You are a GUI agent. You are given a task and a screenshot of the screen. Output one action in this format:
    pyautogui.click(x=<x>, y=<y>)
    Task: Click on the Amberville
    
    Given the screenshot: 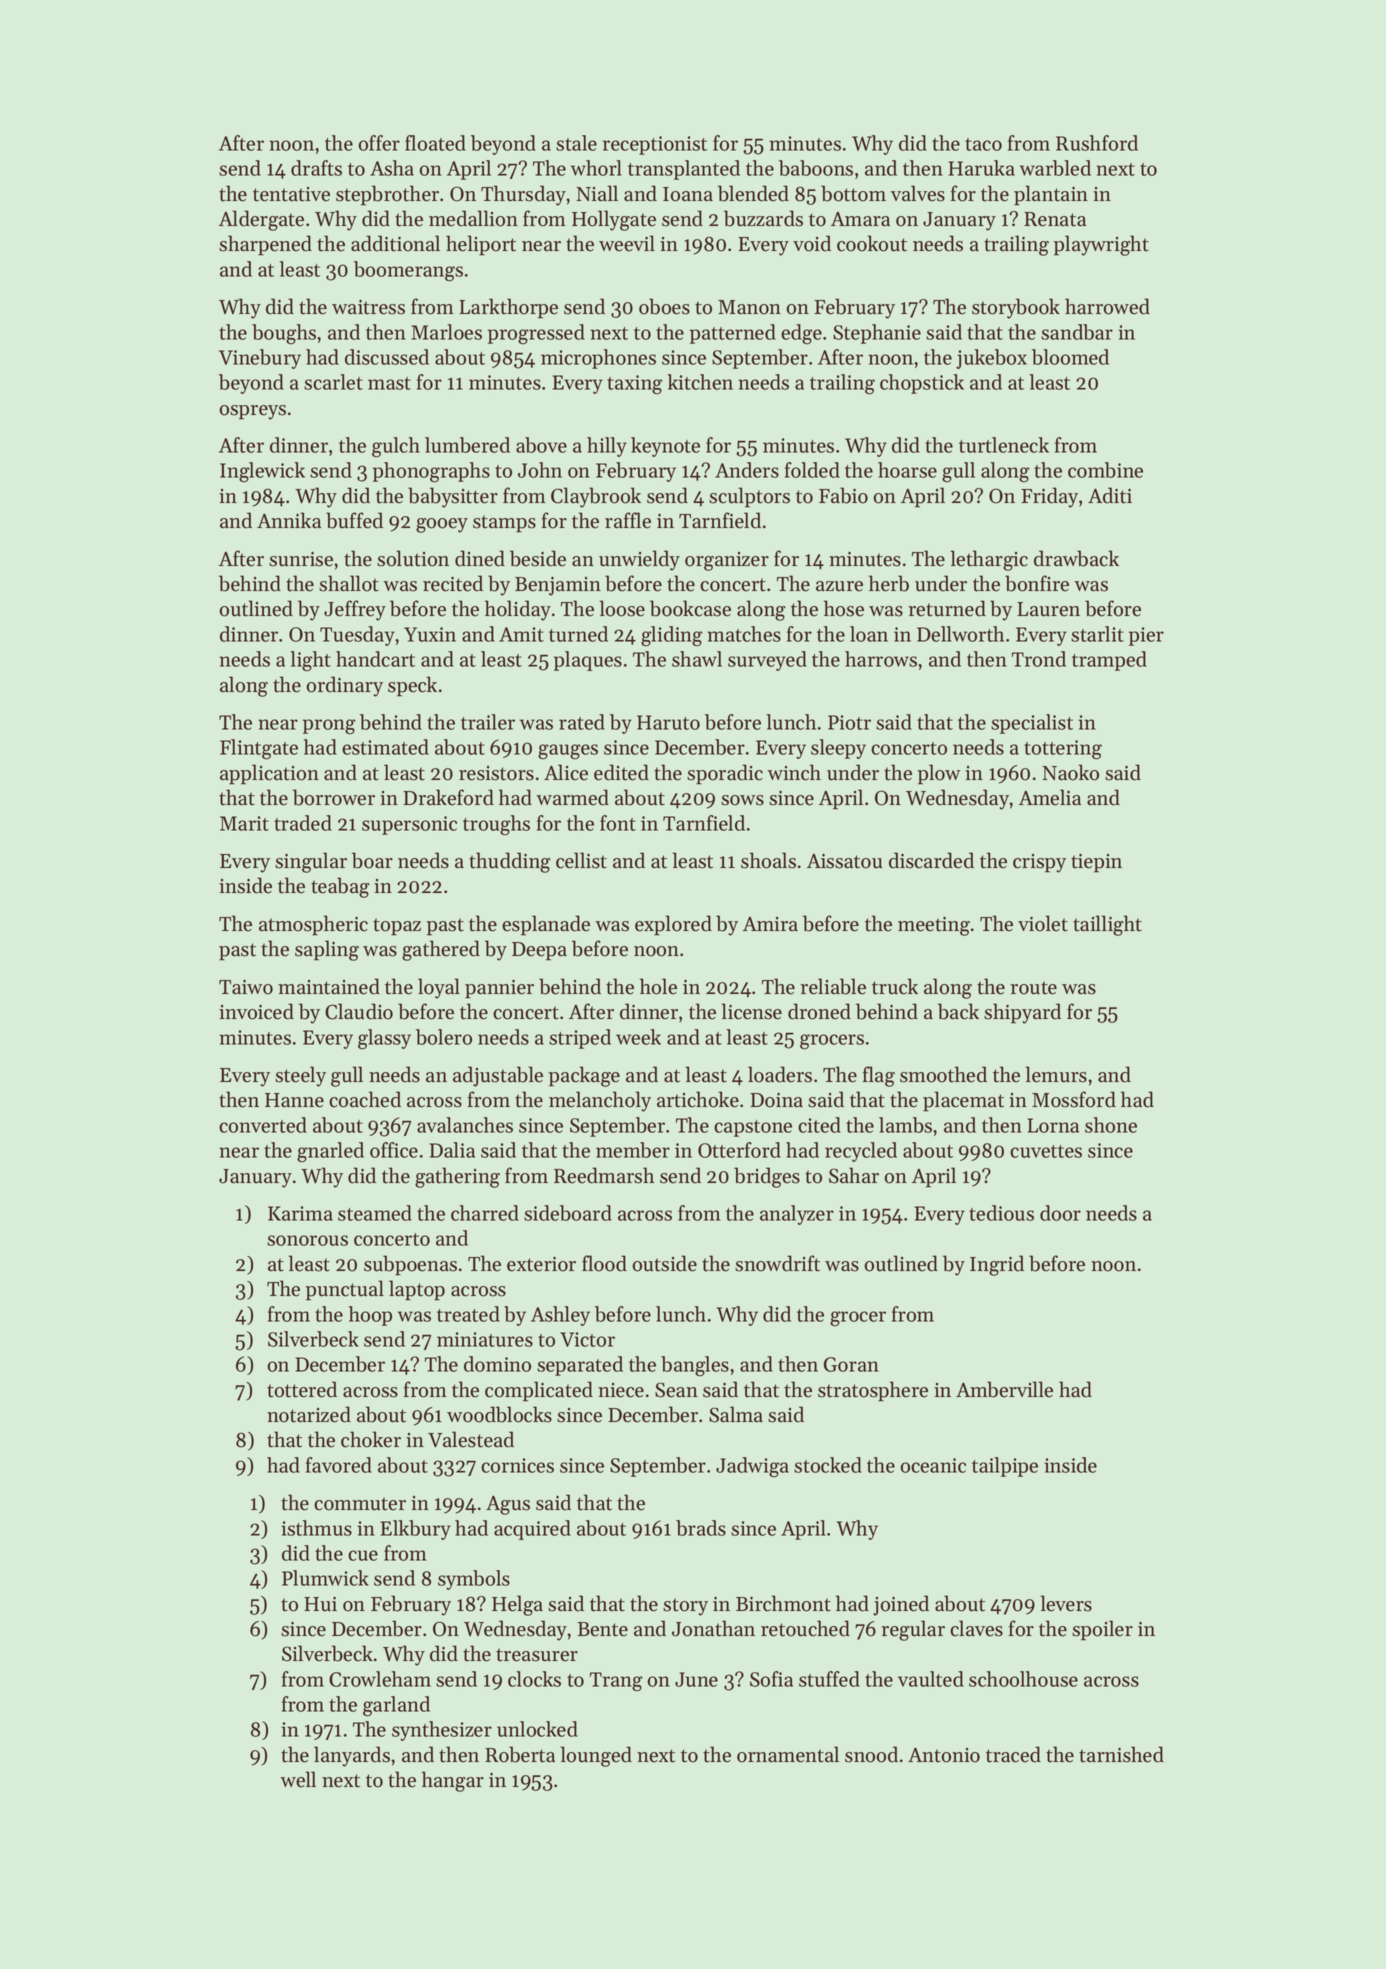 What is the action you would take?
    pyautogui.click(x=1004, y=1389)
